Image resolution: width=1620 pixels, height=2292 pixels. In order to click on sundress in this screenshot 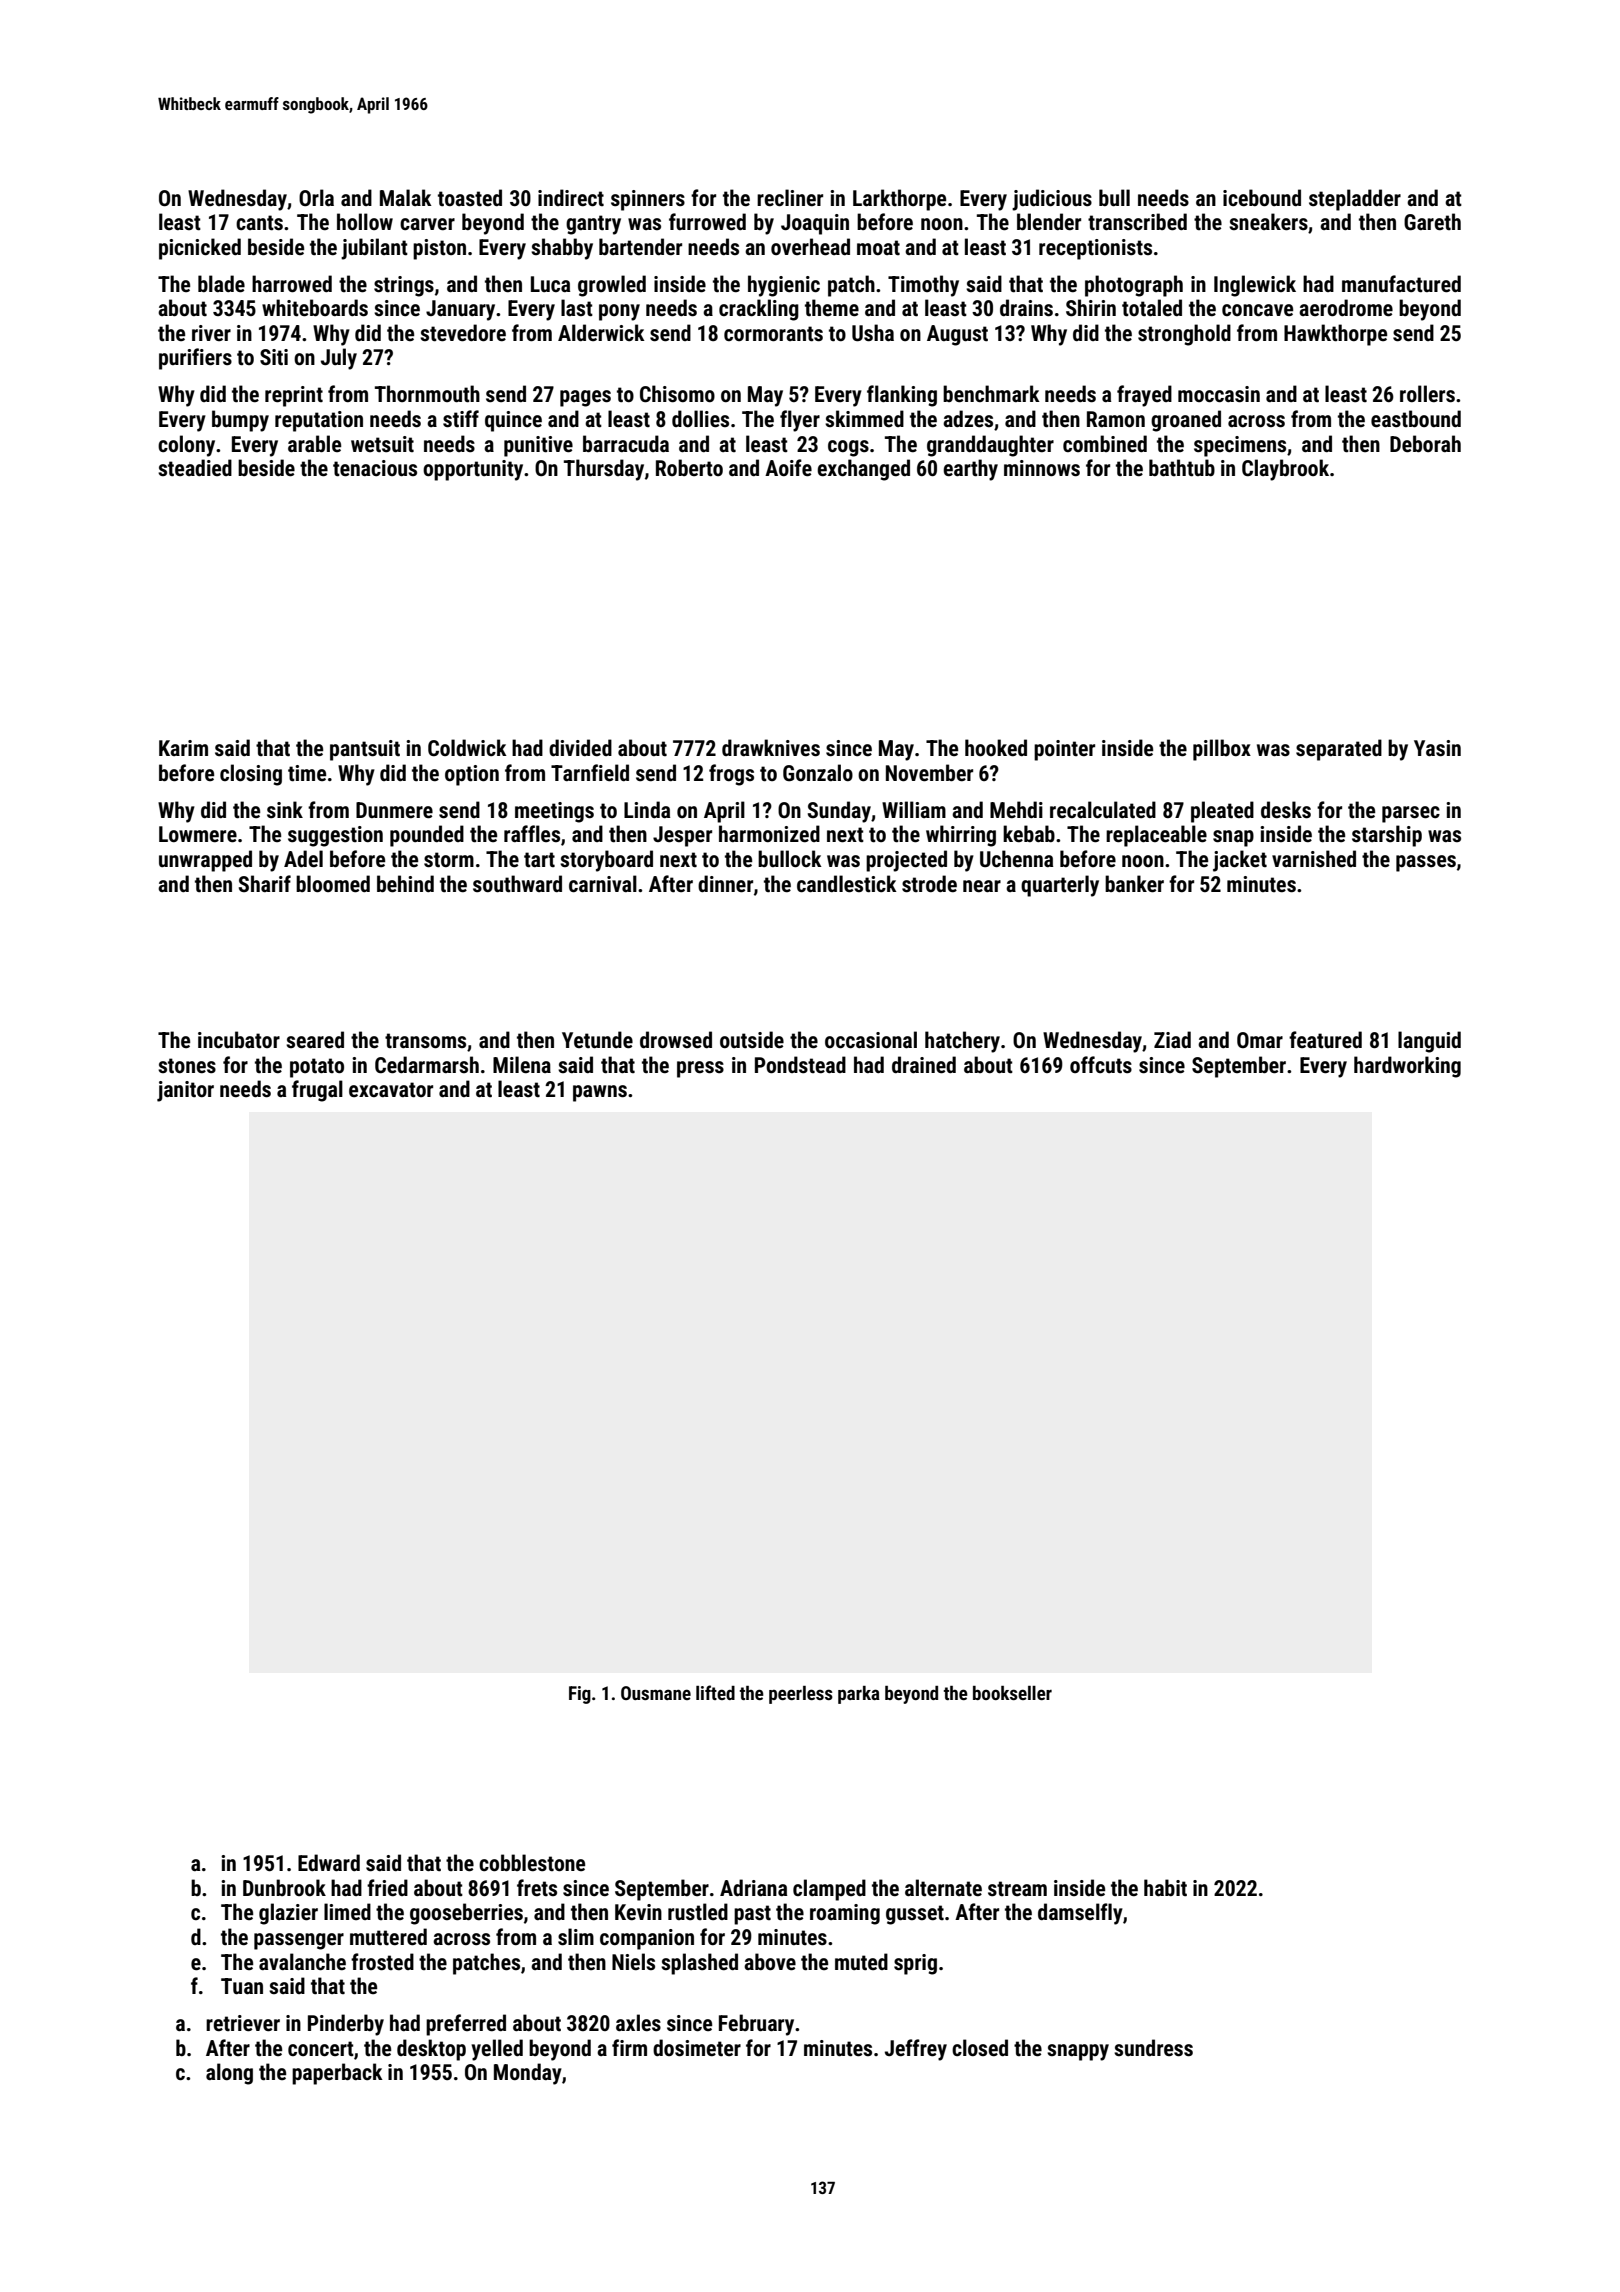, I will do `click(1153, 2048)`.
